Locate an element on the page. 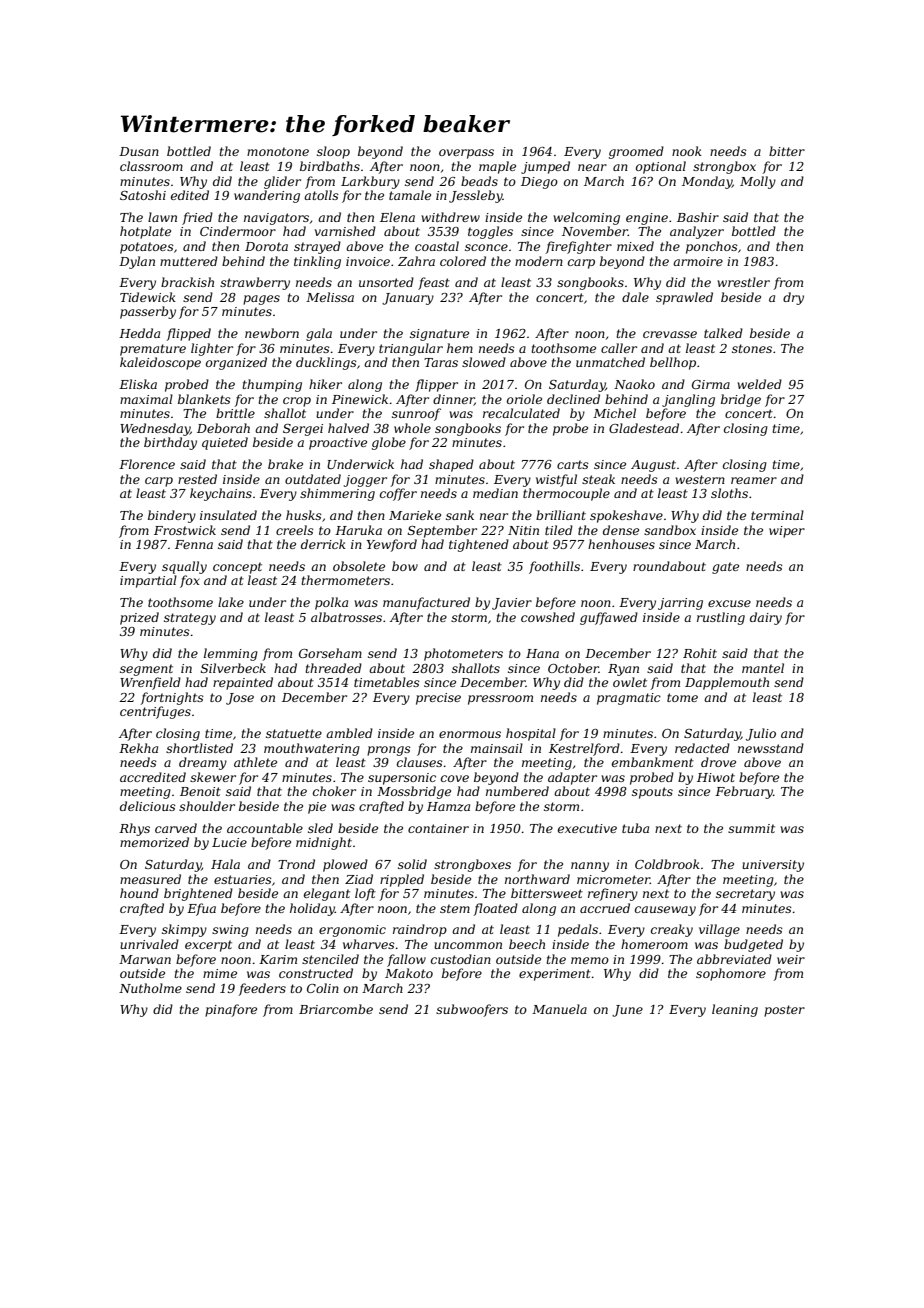 The width and height of the page is (924, 1308). Nutholme is located at coordinates (150, 988).
